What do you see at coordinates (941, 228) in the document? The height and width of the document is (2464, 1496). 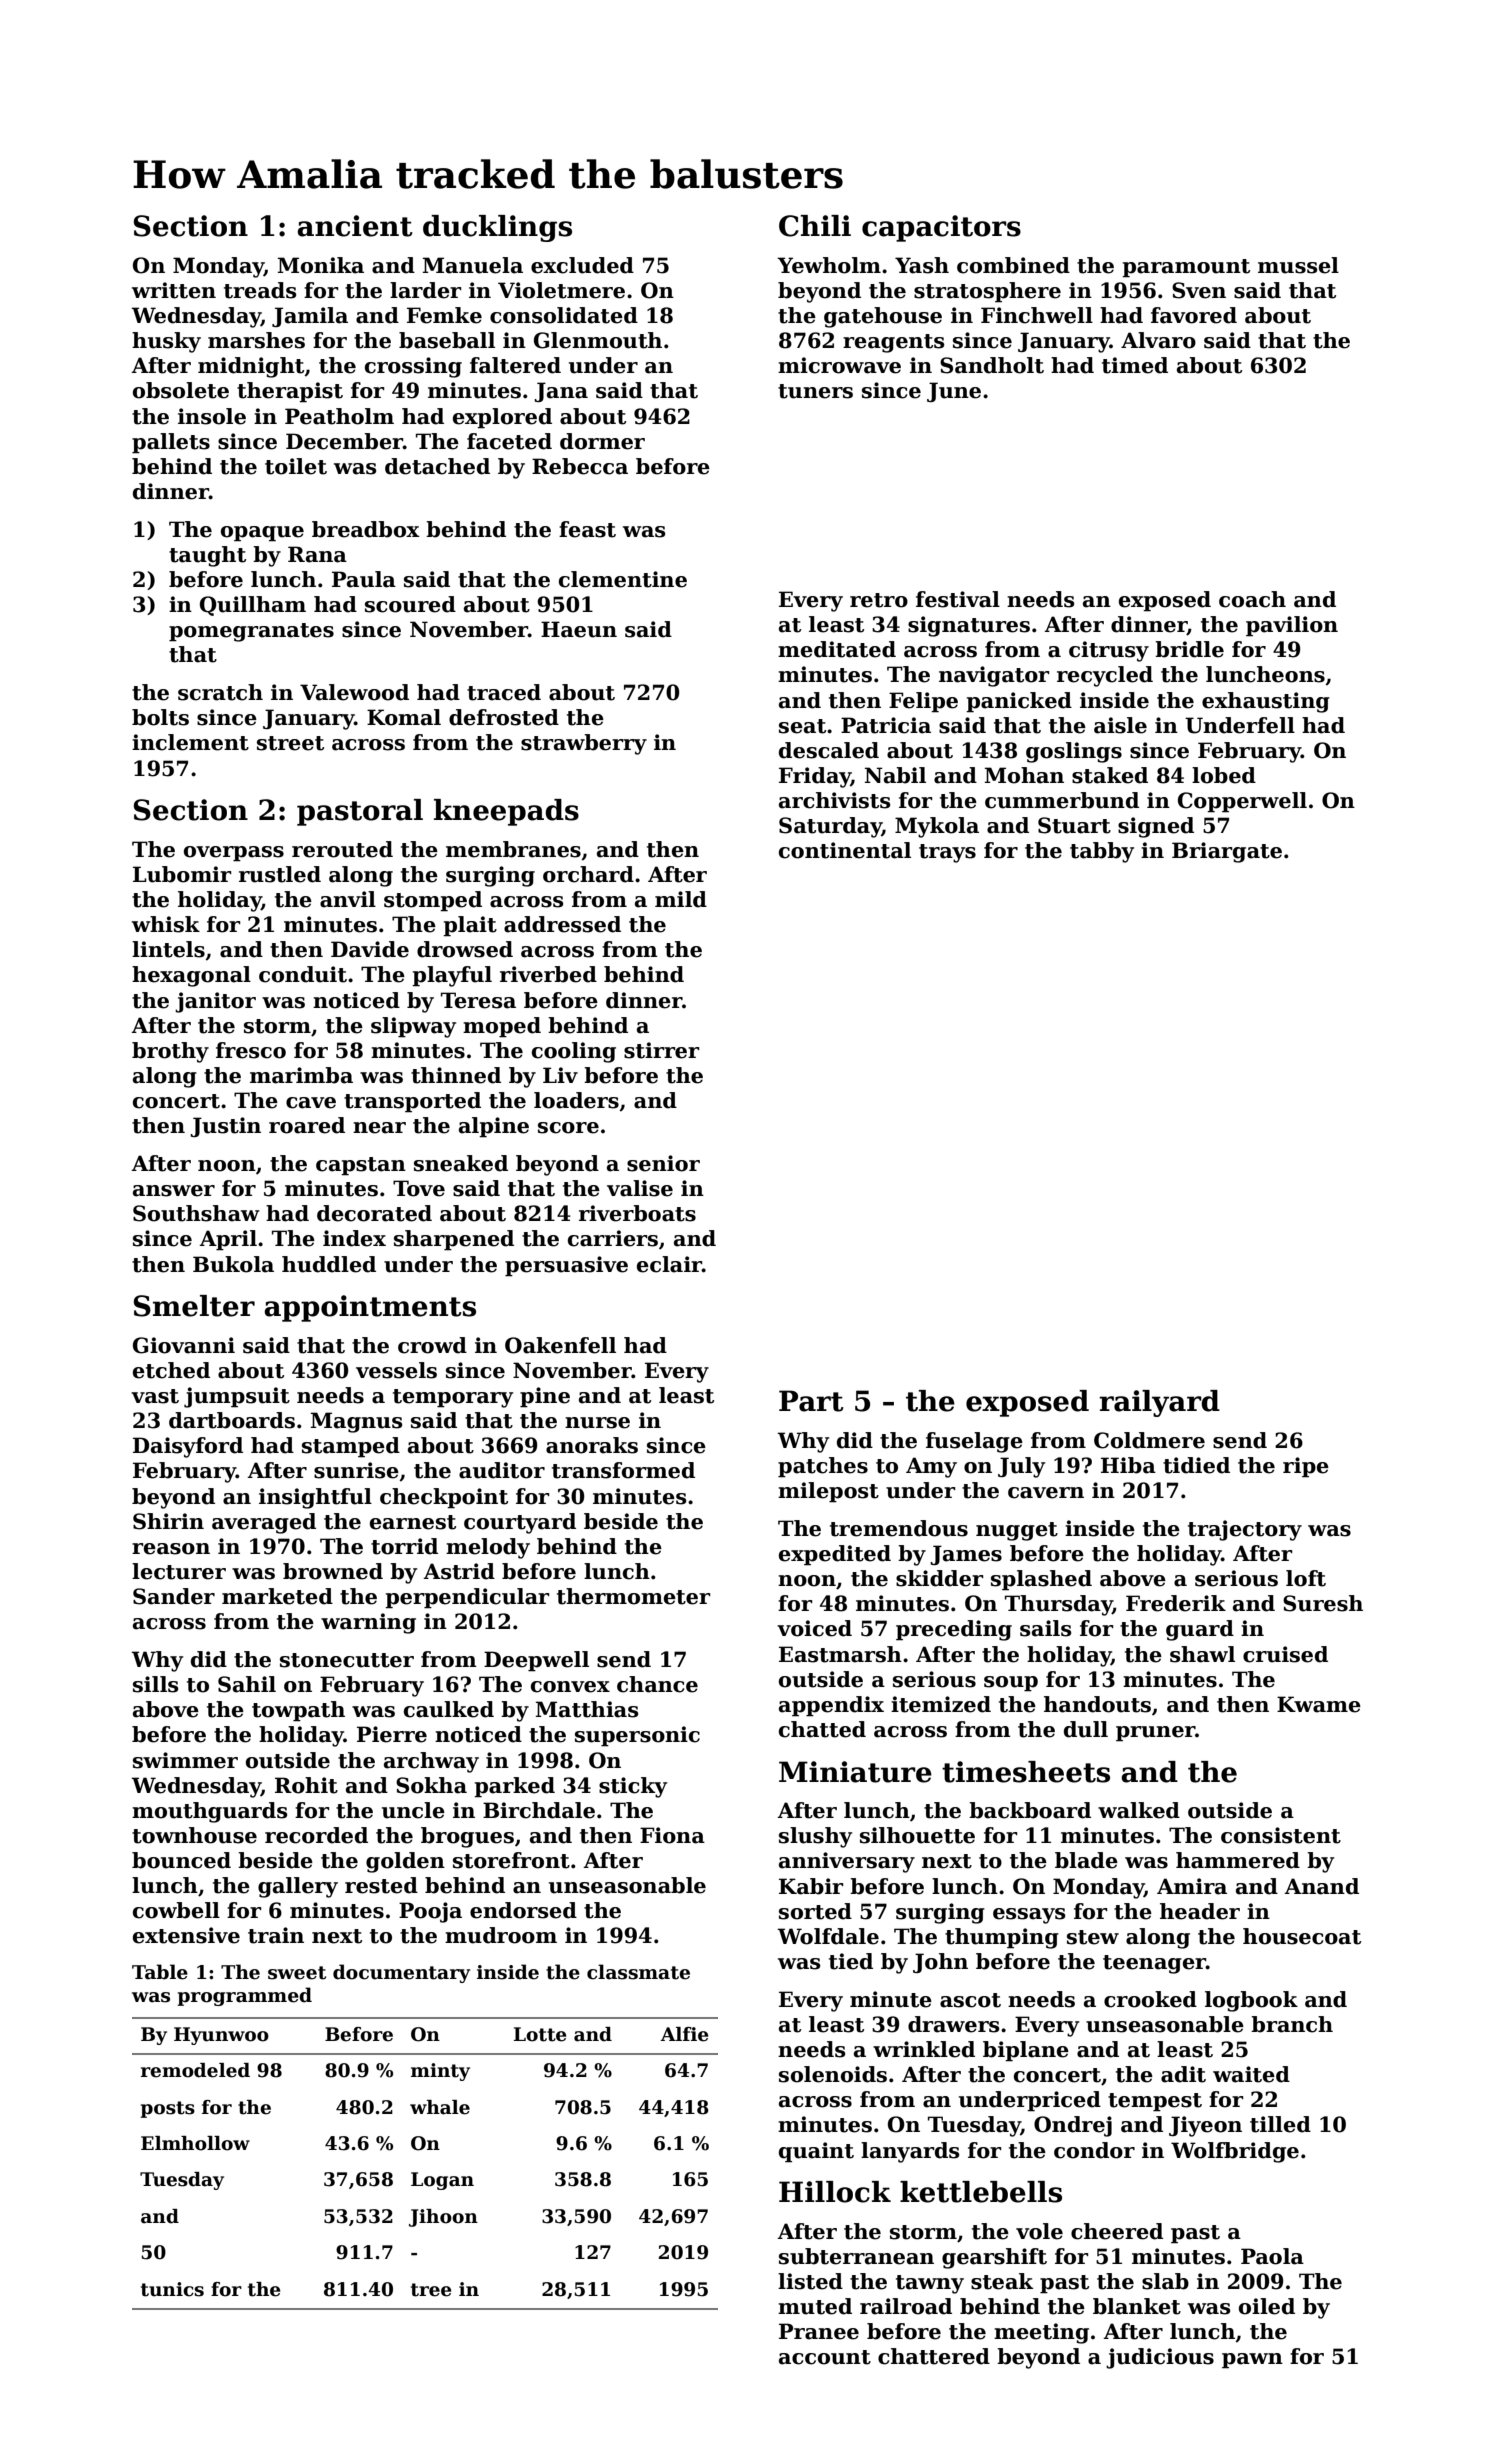 I see `capacitors` at bounding box center [941, 228].
